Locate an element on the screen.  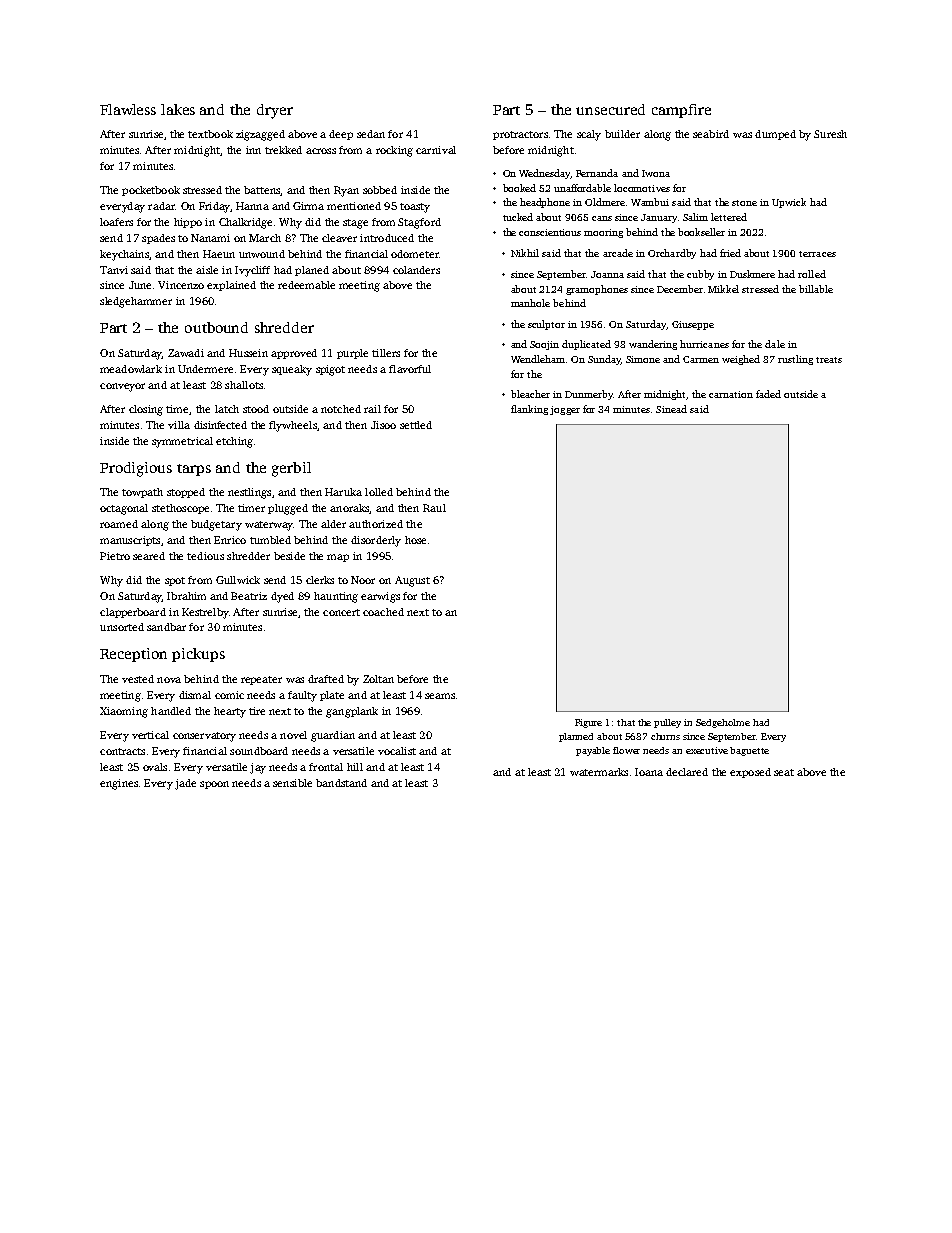
campfire is located at coordinates (681, 111).
